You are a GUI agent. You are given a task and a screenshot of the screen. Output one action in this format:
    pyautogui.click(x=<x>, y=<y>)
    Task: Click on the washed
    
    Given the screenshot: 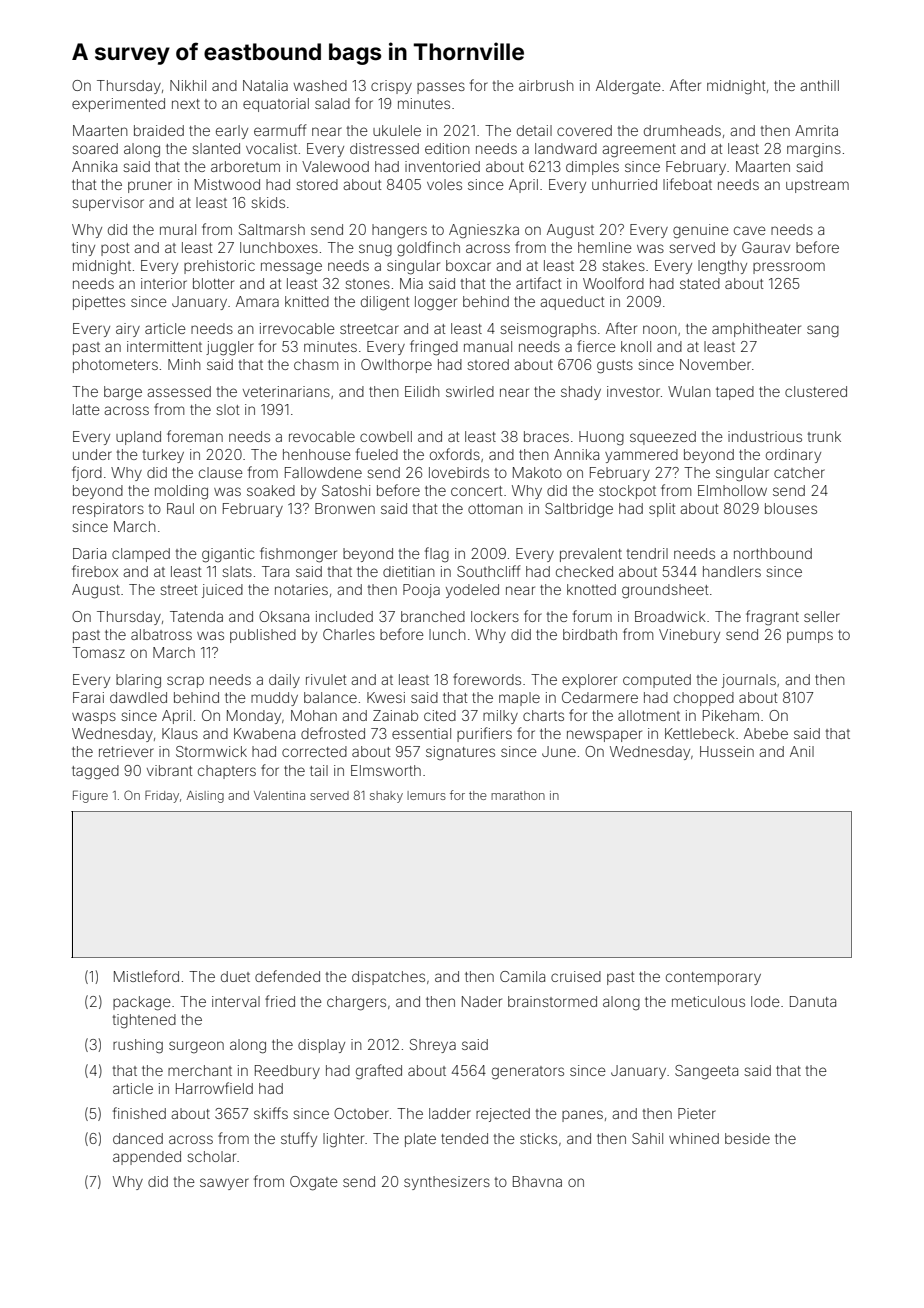 What is the action you would take?
    pyautogui.click(x=320, y=85)
